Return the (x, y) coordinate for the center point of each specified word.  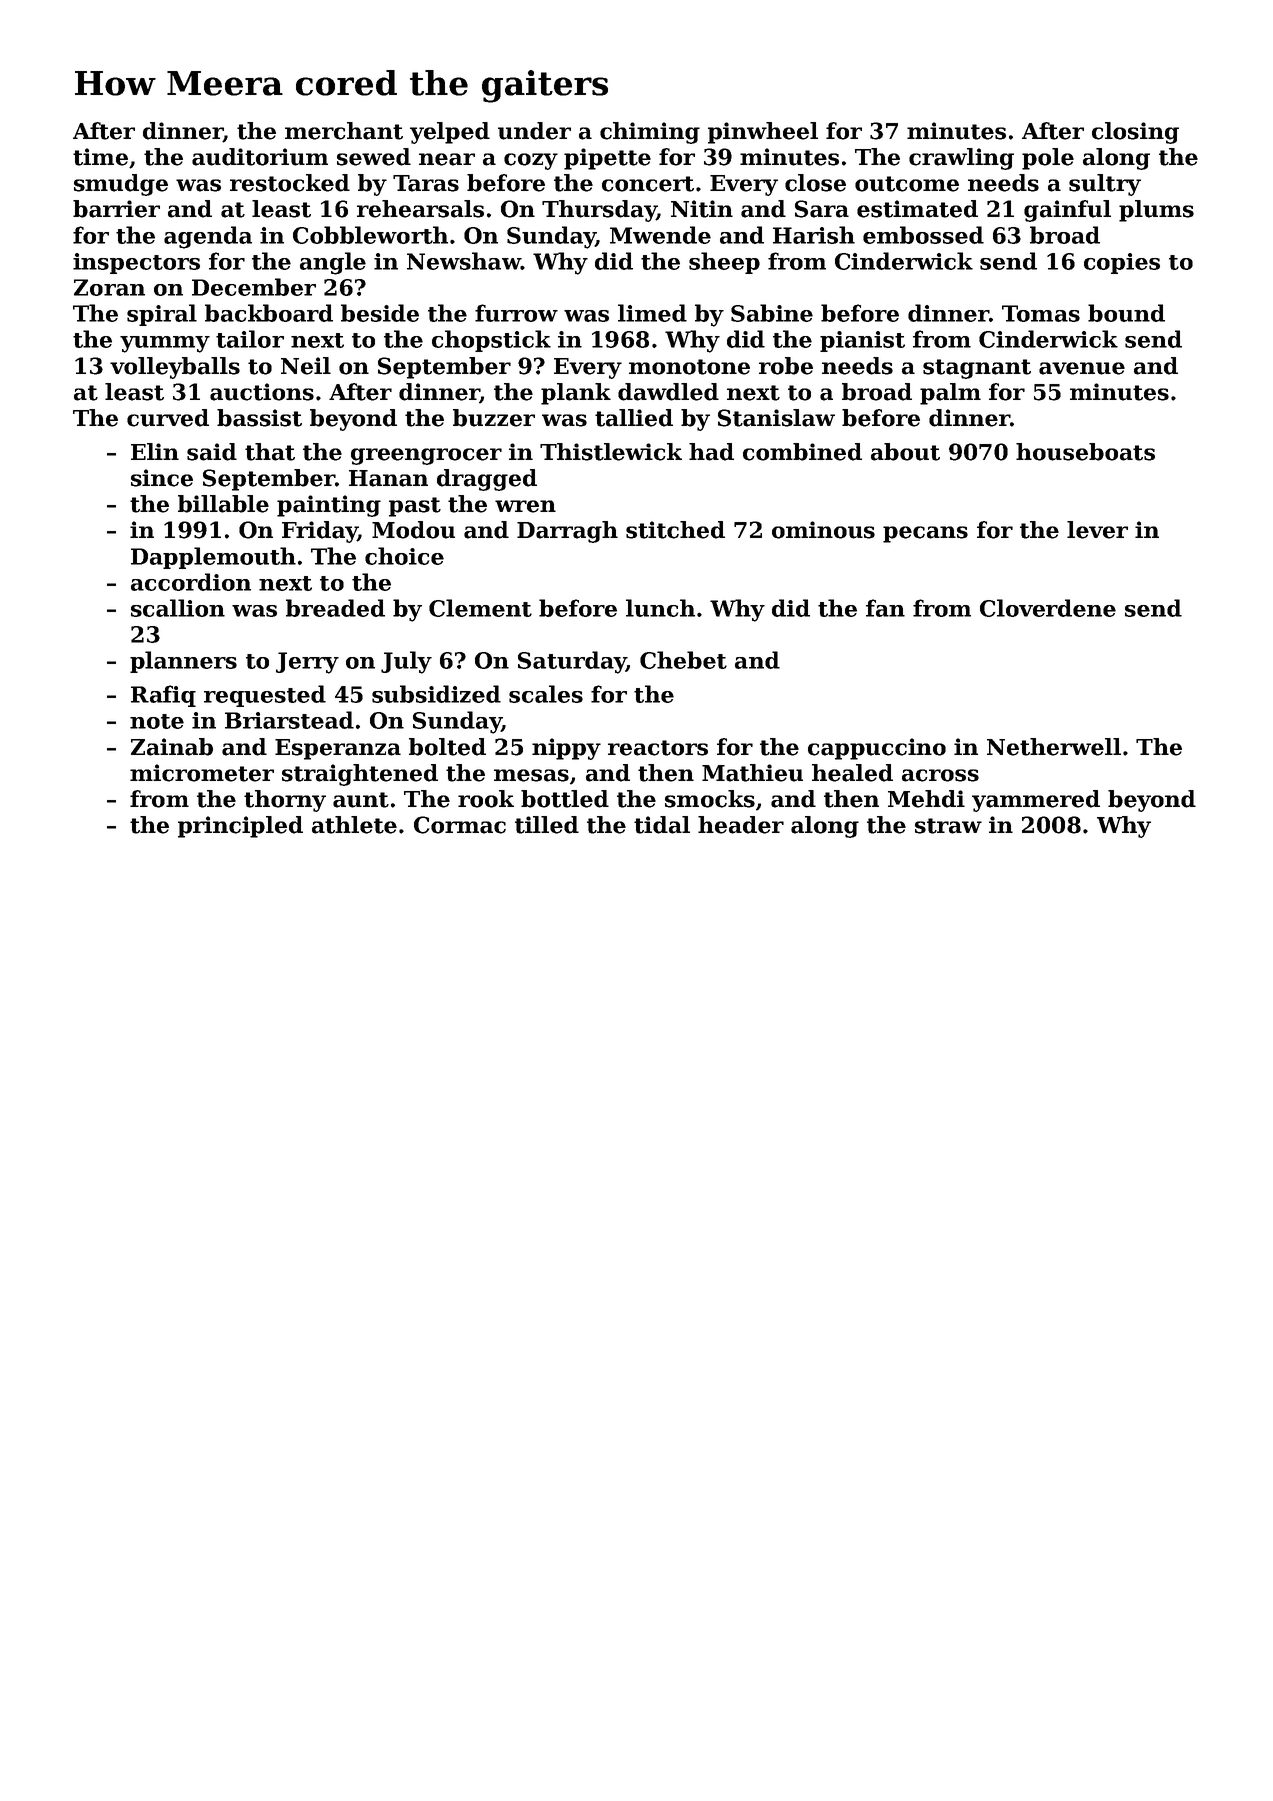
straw (948, 826)
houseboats (1085, 452)
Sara (822, 209)
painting (329, 506)
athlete (354, 825)
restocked (290, 183)
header (741, 825)
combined (802, 452)
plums (1156, 211)
